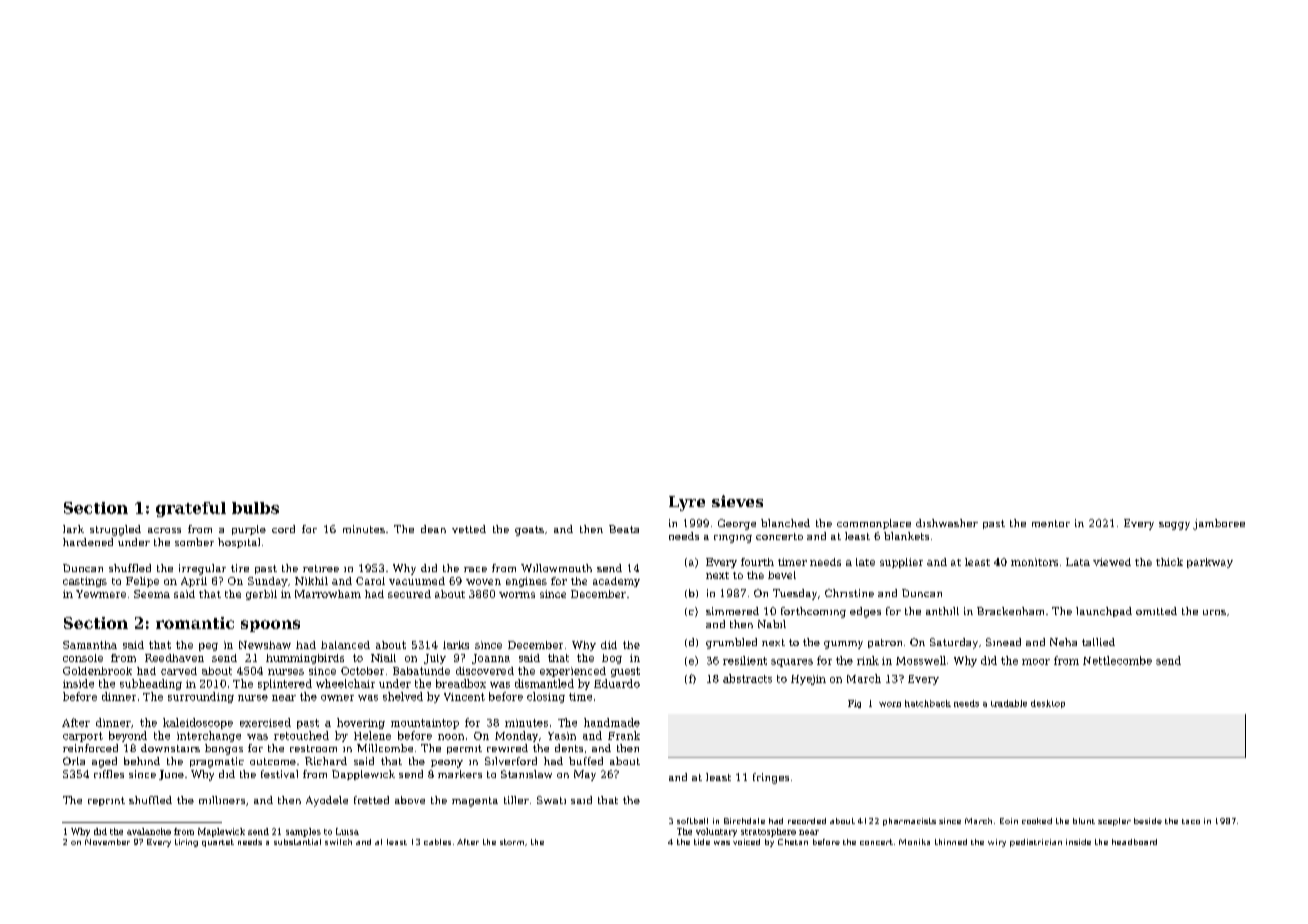 Image resolution: width=1308 pixels, height=924 pixels. Describe the element at coordinates (517, 595) in the document. I see `worms` at that location.
